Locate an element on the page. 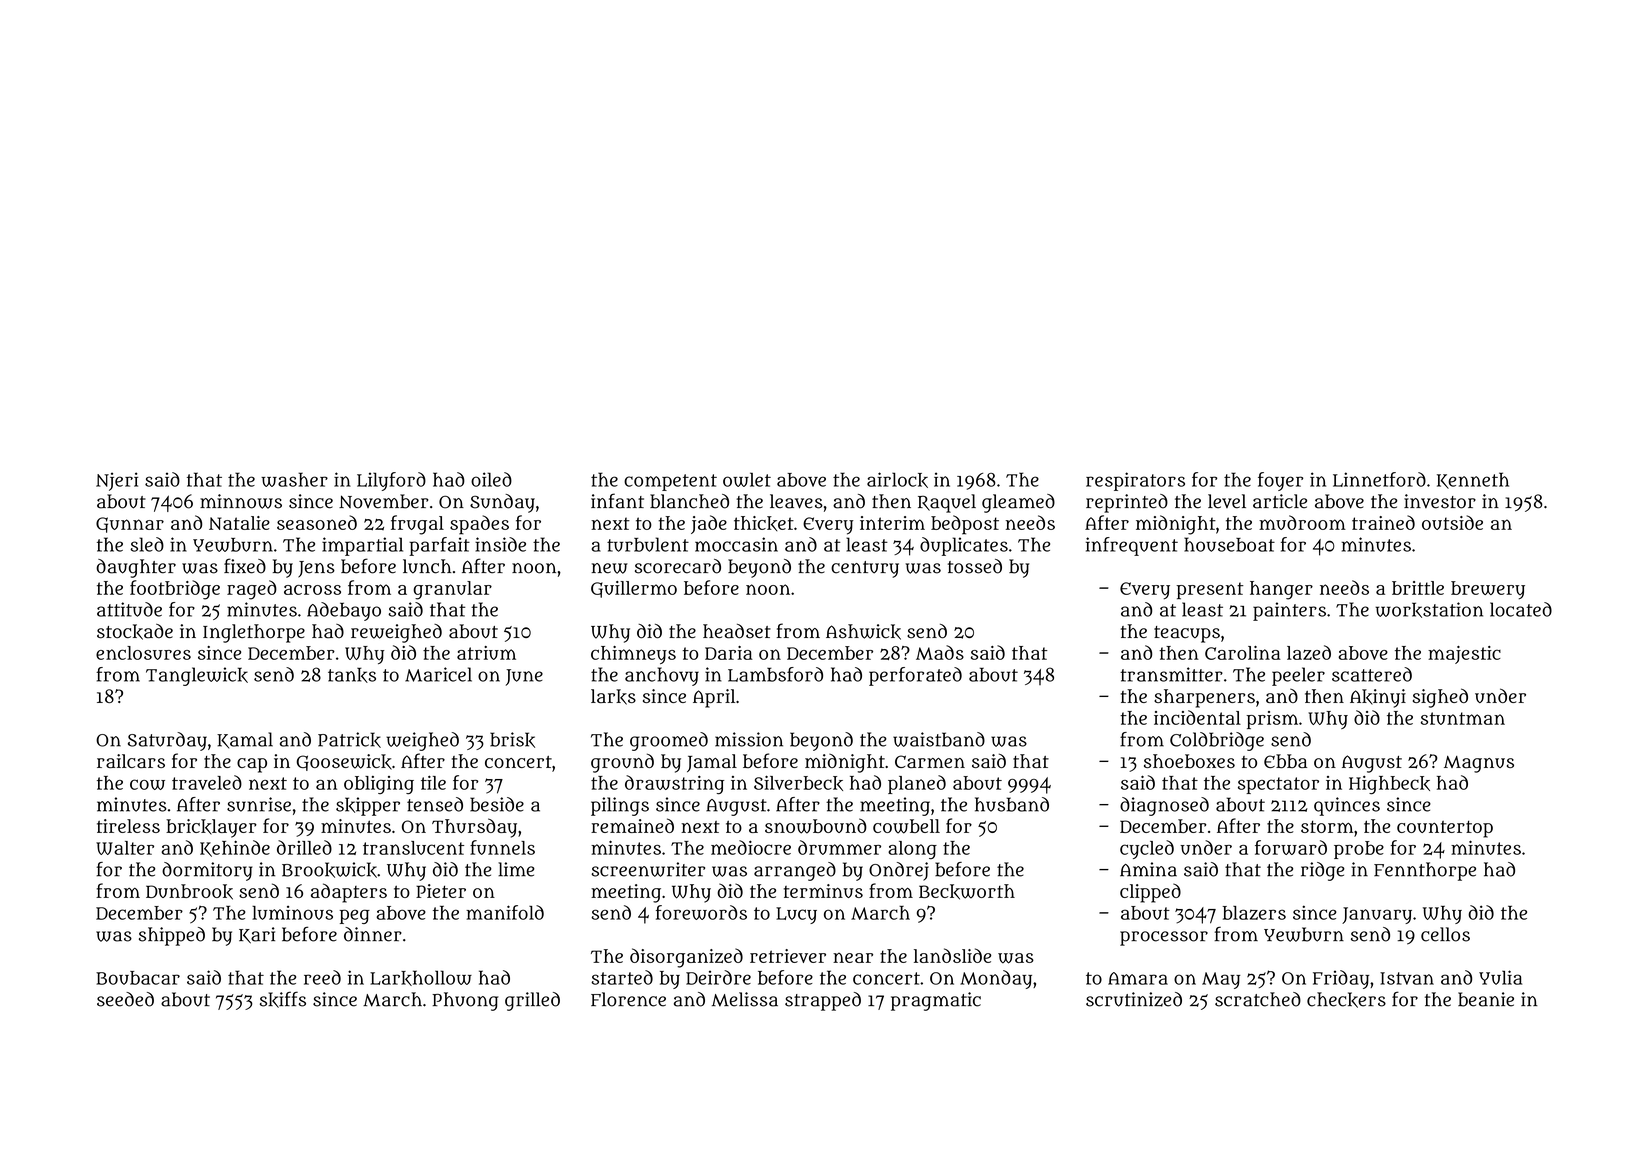 The height and width of the page is (1166, 1649). planed is located at coordinates (917, 784).
